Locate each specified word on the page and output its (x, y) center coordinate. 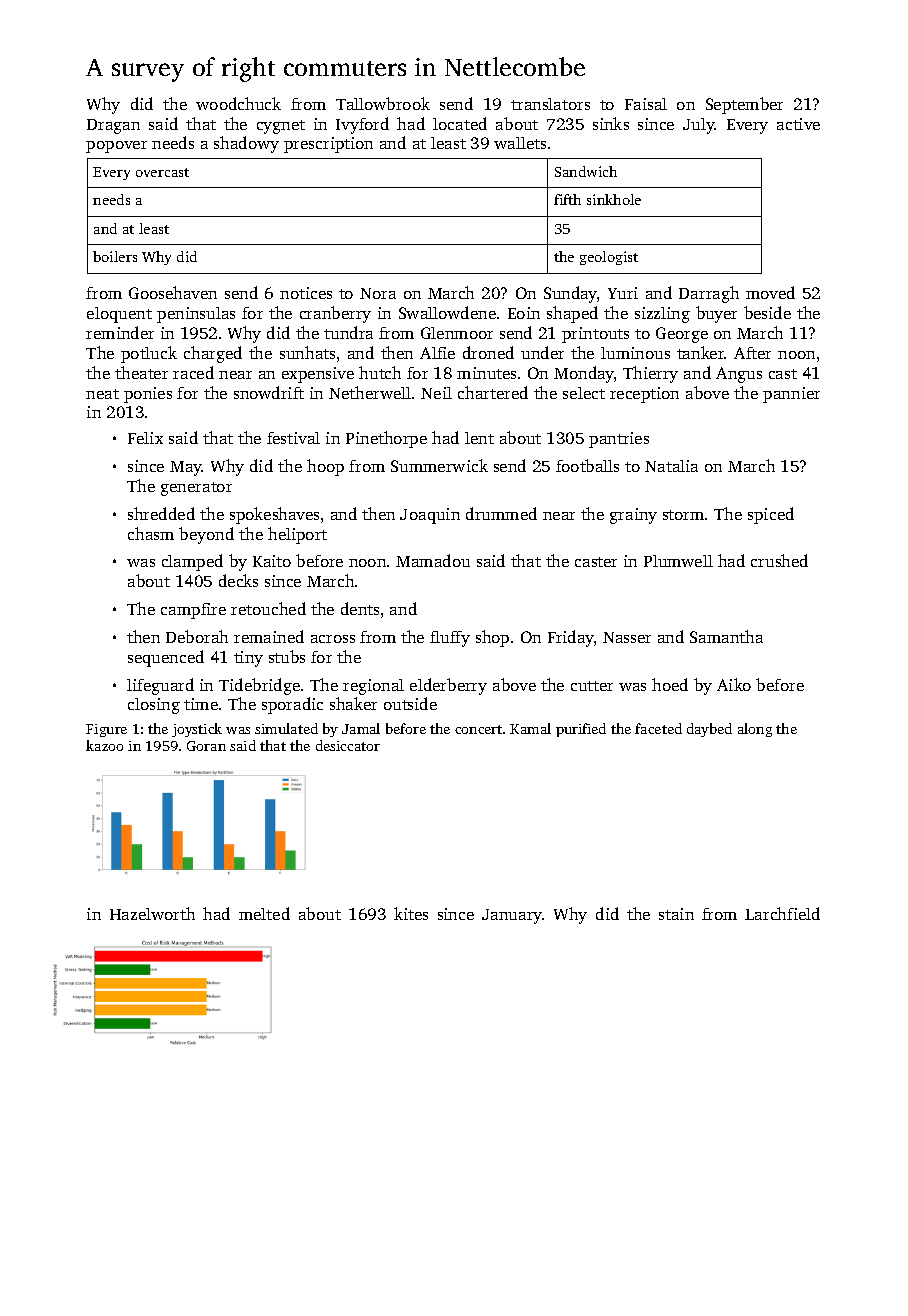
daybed (709, 730)
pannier (791, 395)
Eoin (524, 313)
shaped (572, 314)
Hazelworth (152, 913)
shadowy (246, 144)
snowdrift (269, 392)
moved (770, 292)
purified (581, 730)
